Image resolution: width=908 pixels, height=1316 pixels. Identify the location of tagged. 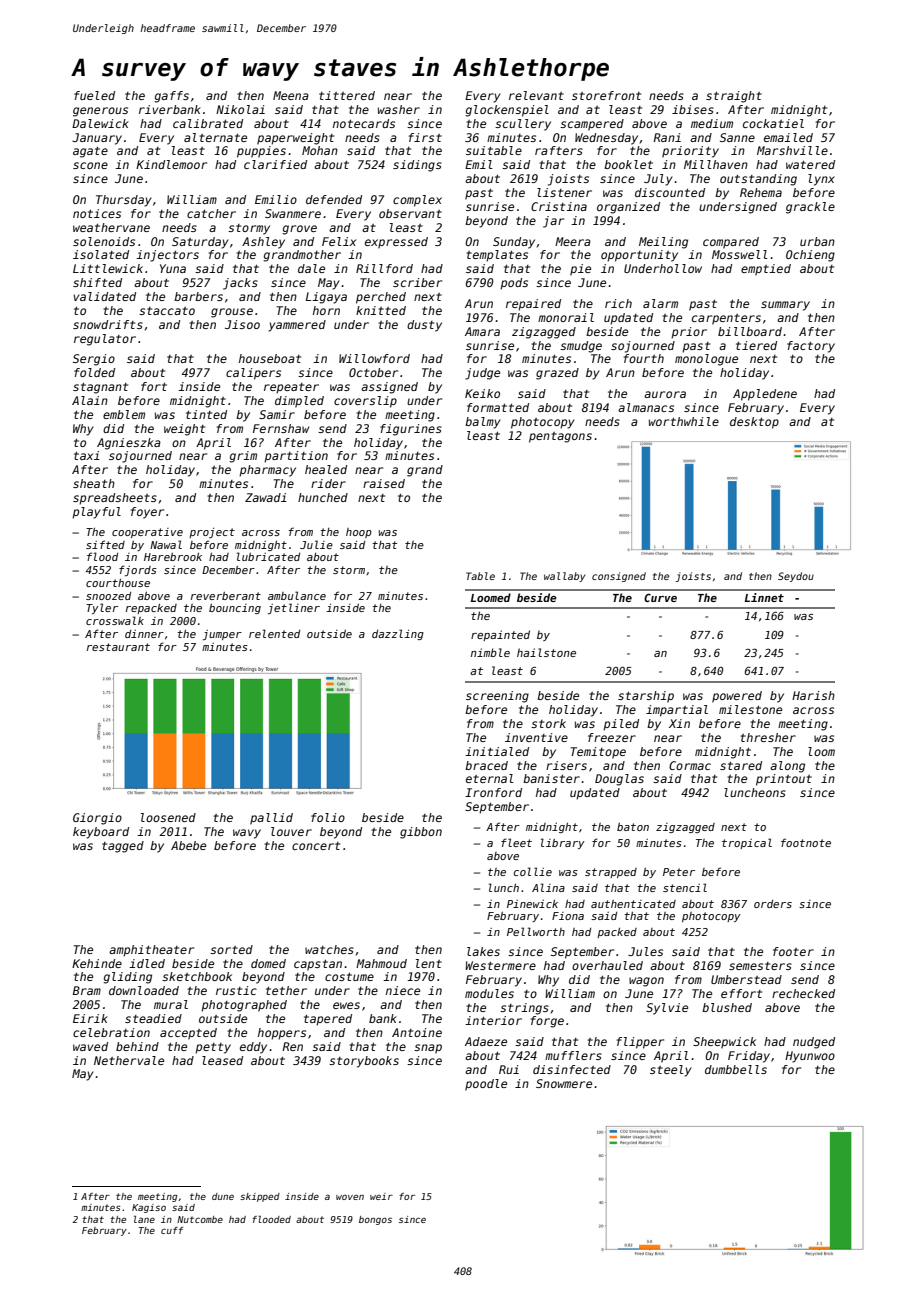
(123, 847).
